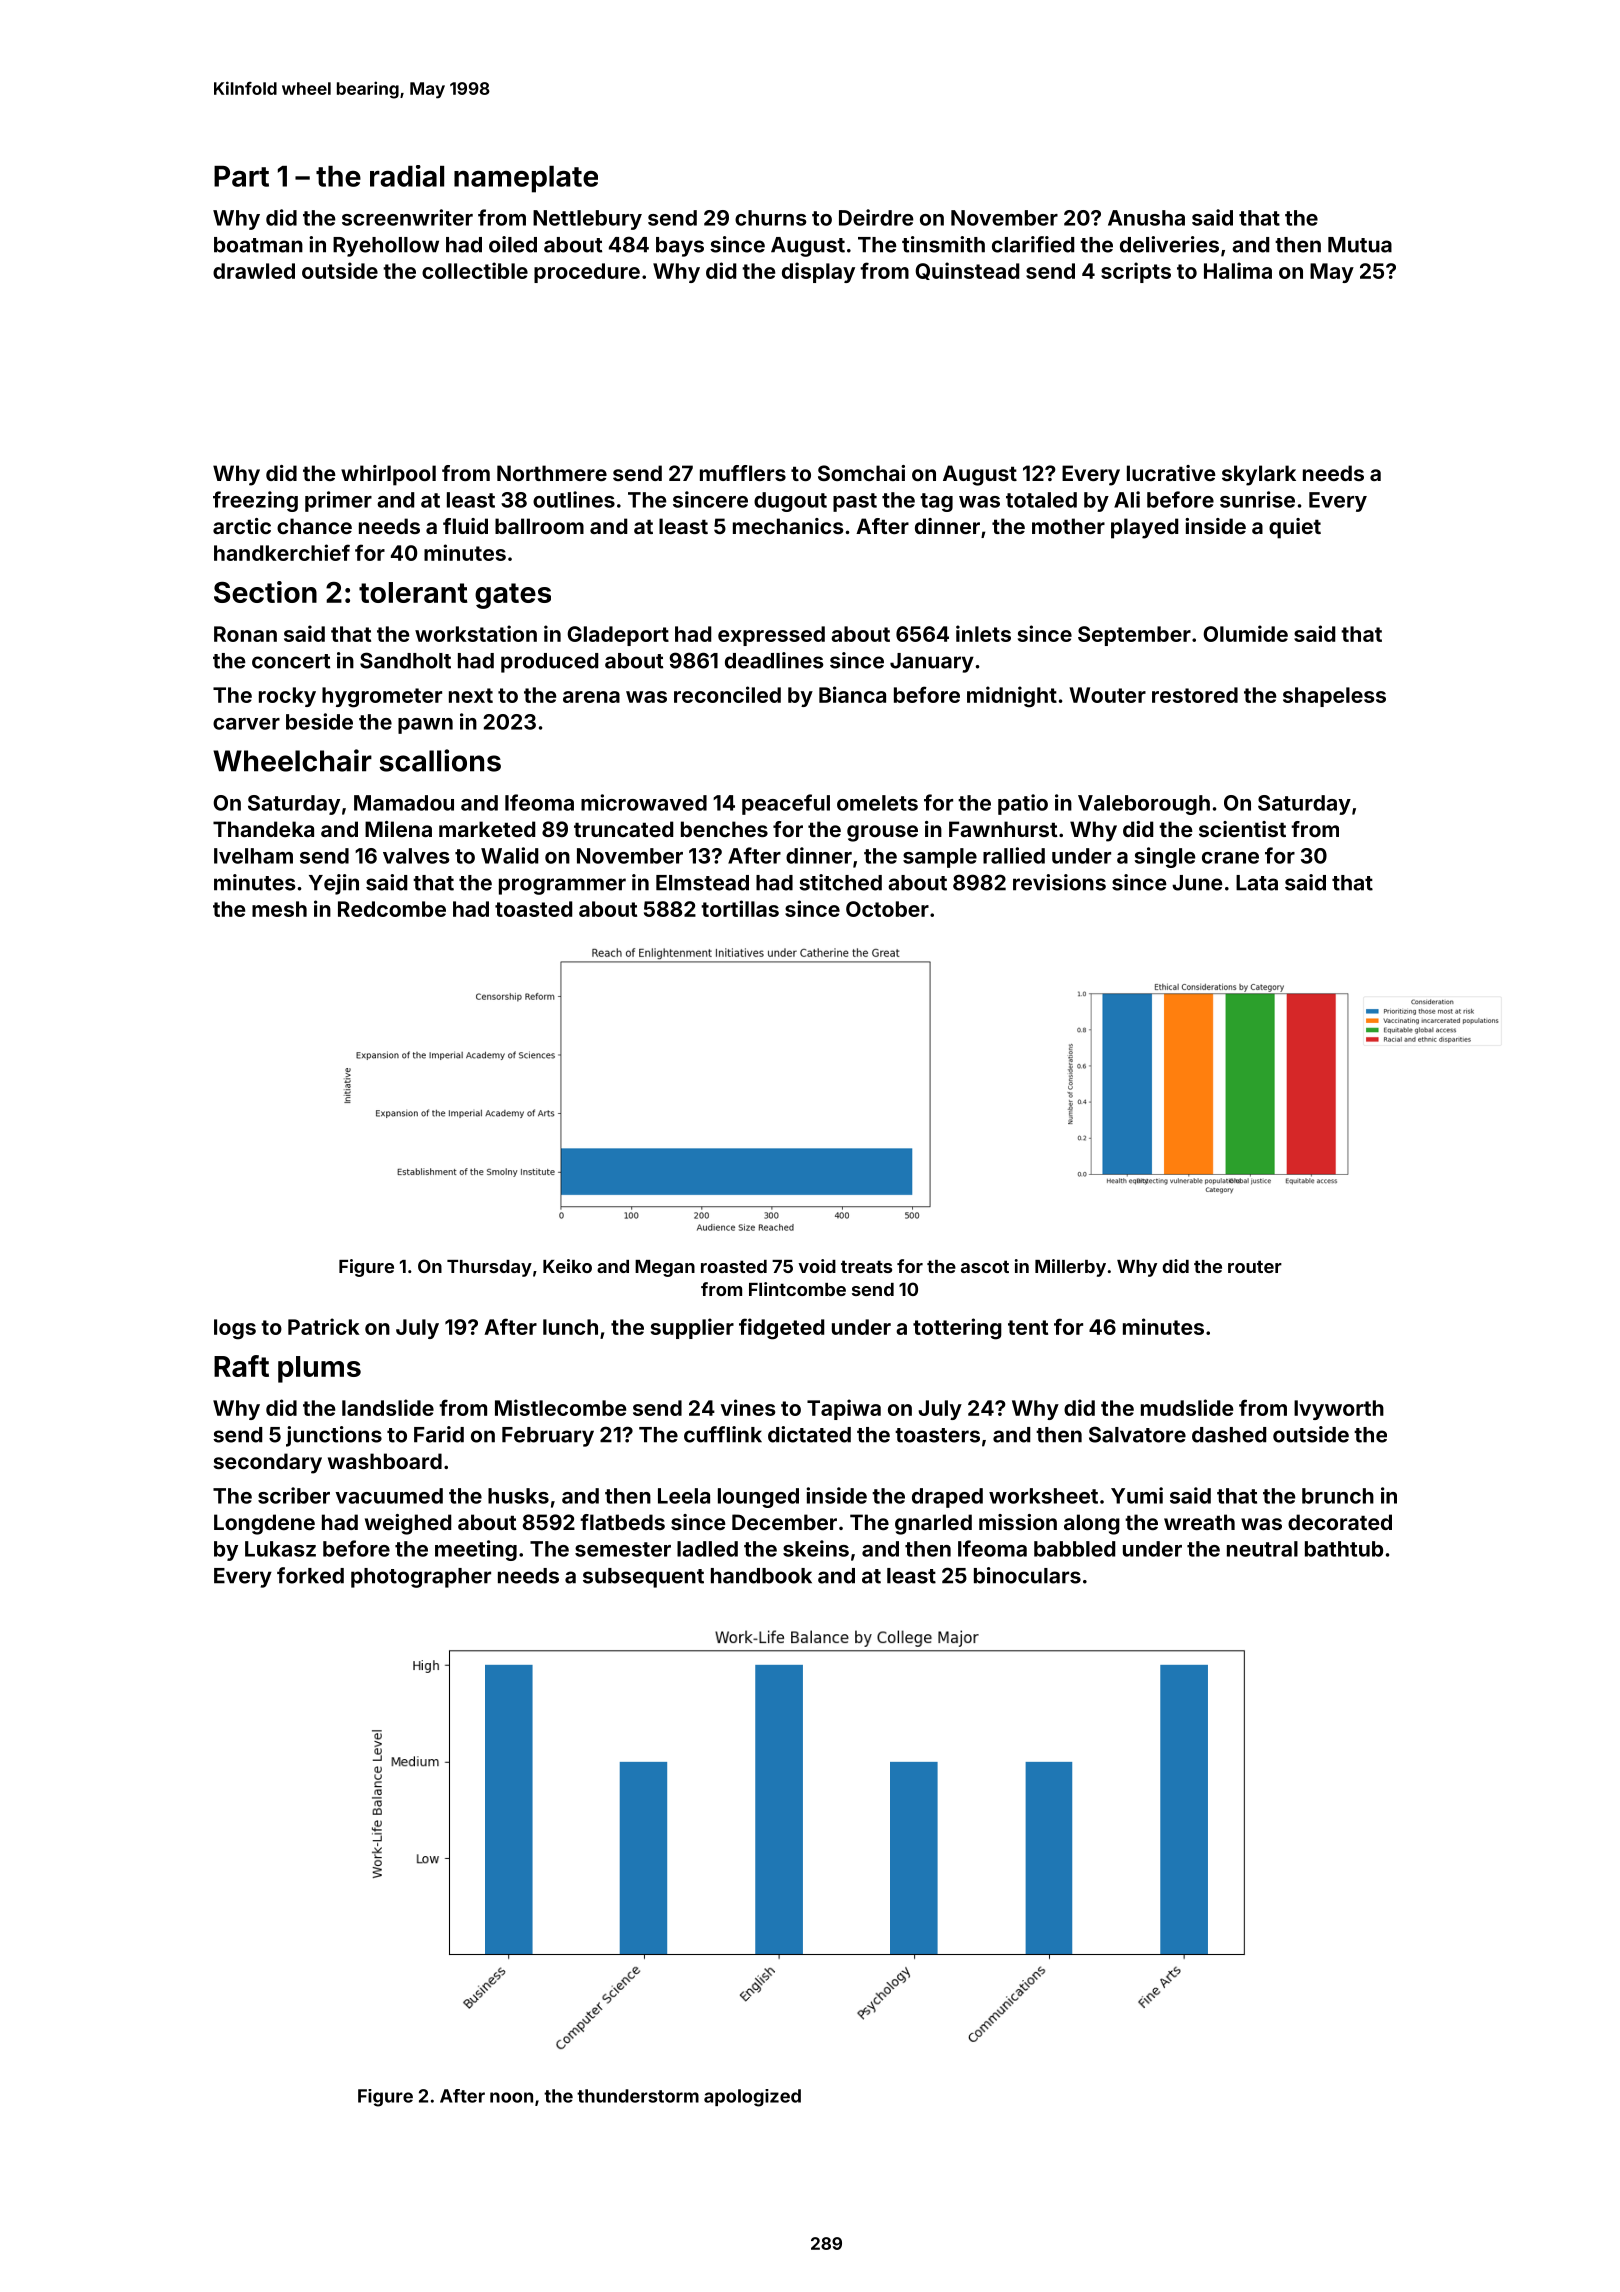 The image size is (1620, 2292). I want to click on clarified, so click(1033, 244).
